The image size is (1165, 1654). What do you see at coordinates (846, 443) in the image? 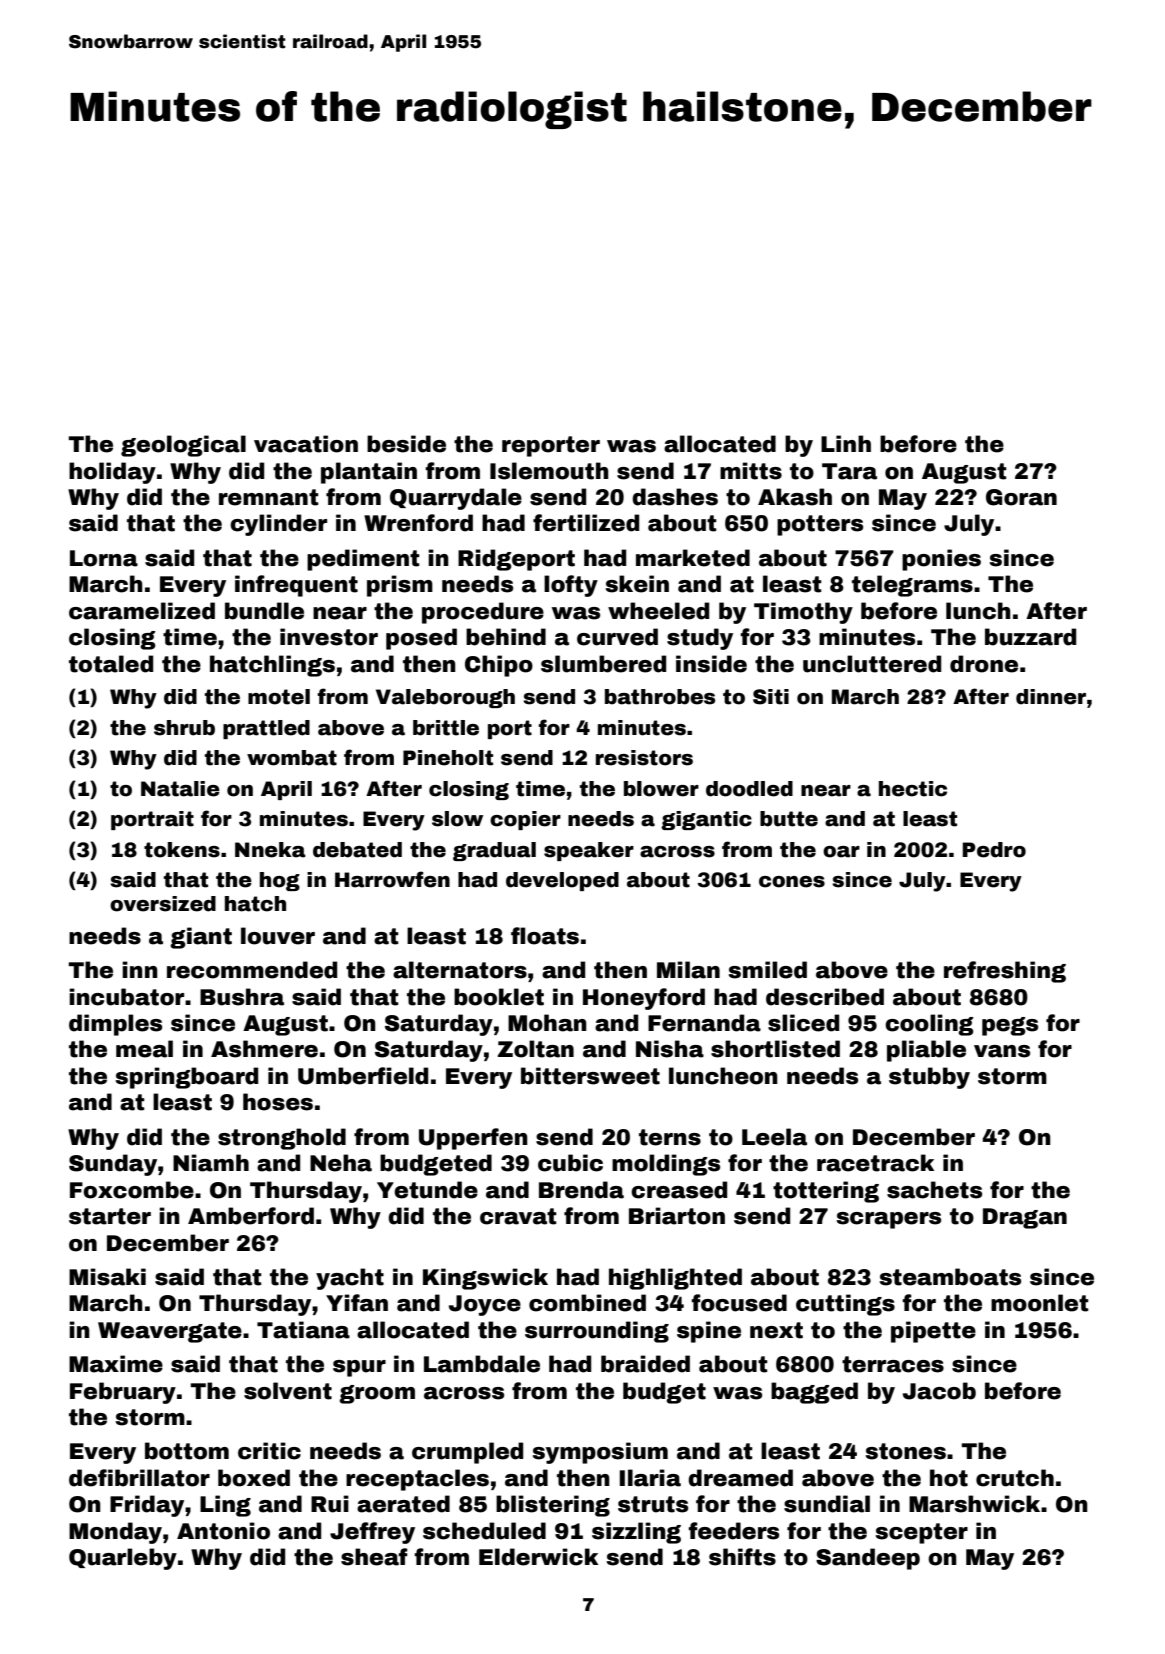
I see `Linh` at bounding box center [846, 443].
